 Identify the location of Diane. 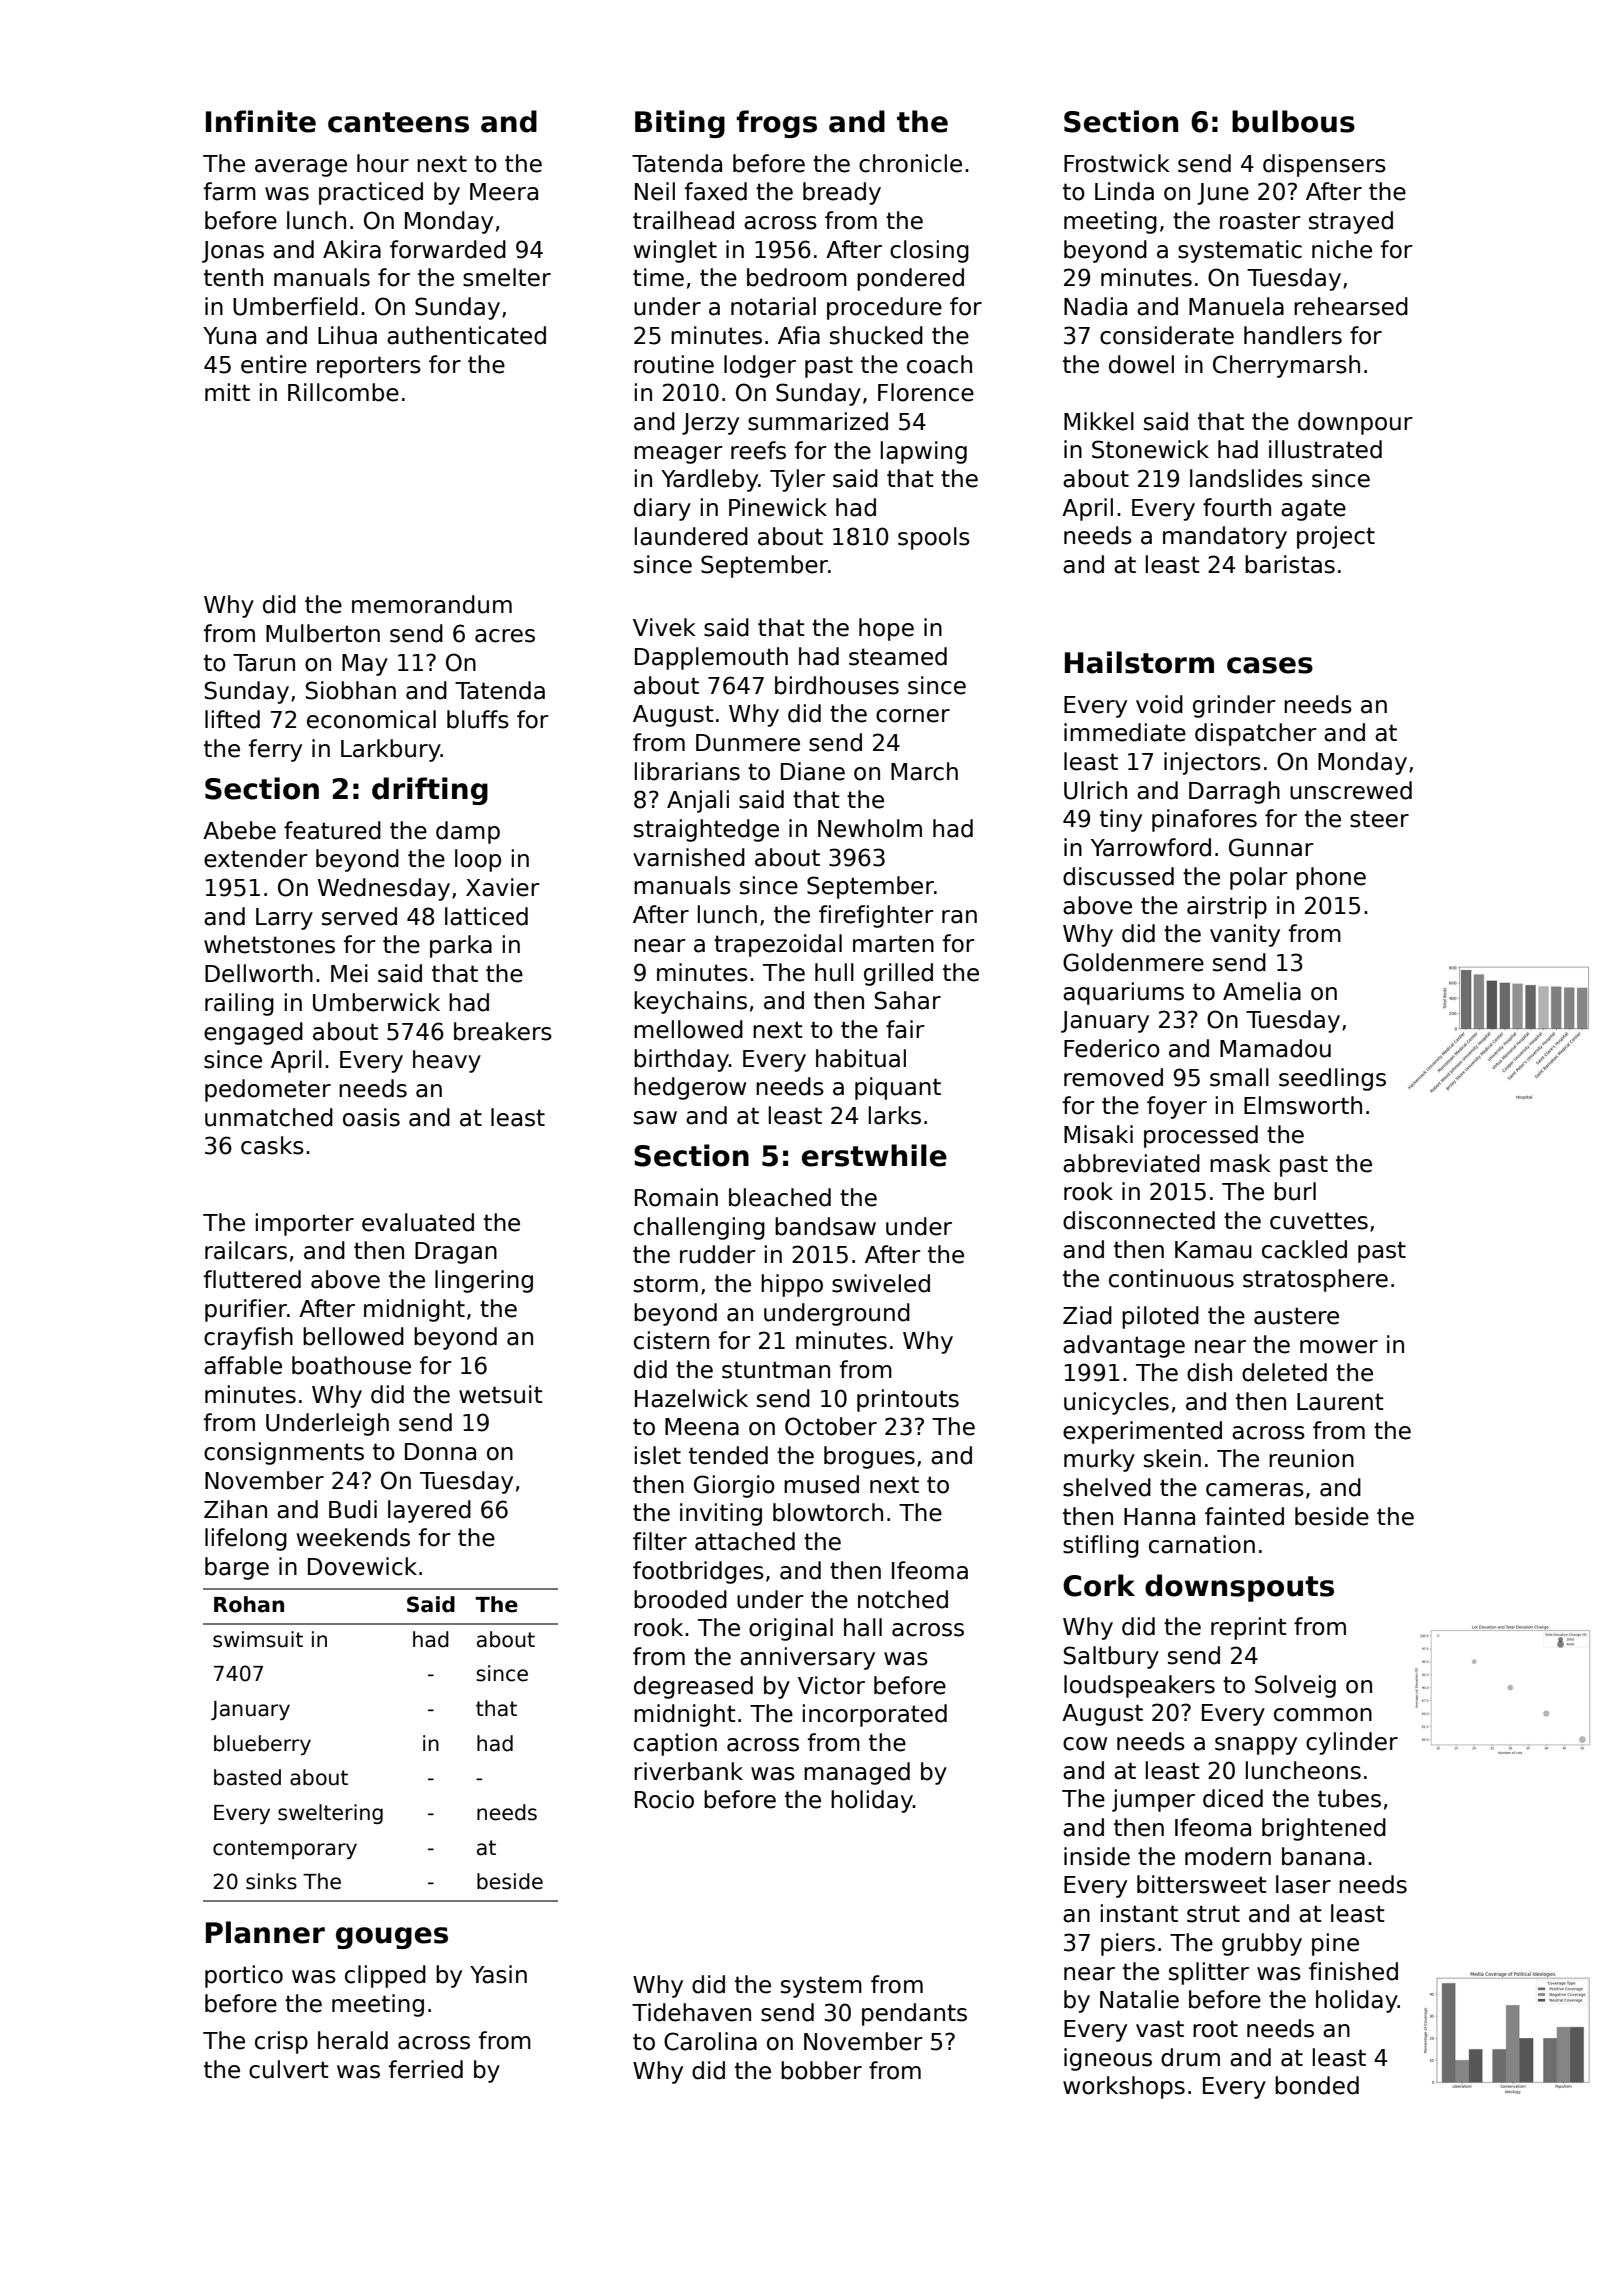
(813, 771).
